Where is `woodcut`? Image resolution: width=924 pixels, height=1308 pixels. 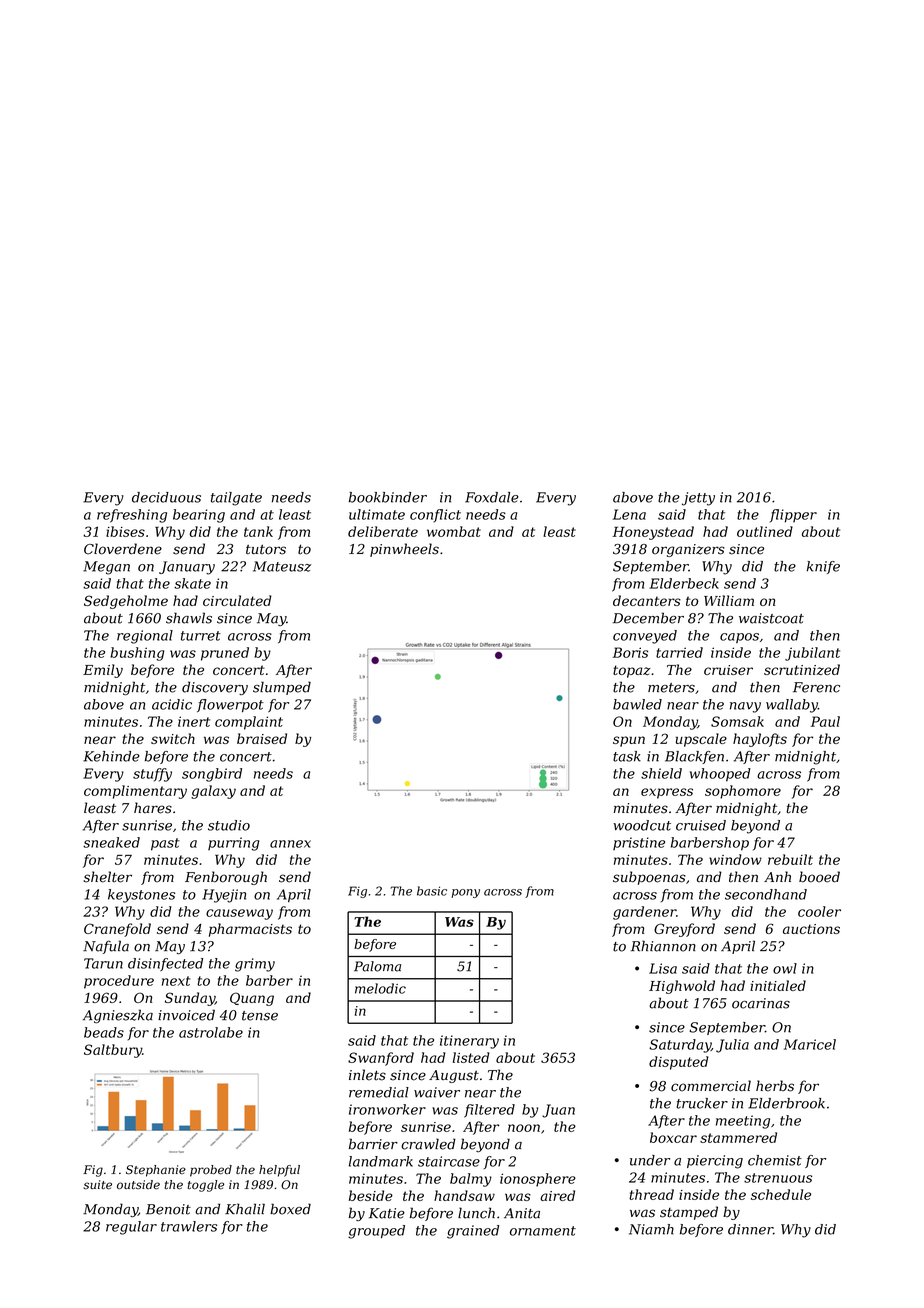
woodcut is located at coordinates (642, 825).
